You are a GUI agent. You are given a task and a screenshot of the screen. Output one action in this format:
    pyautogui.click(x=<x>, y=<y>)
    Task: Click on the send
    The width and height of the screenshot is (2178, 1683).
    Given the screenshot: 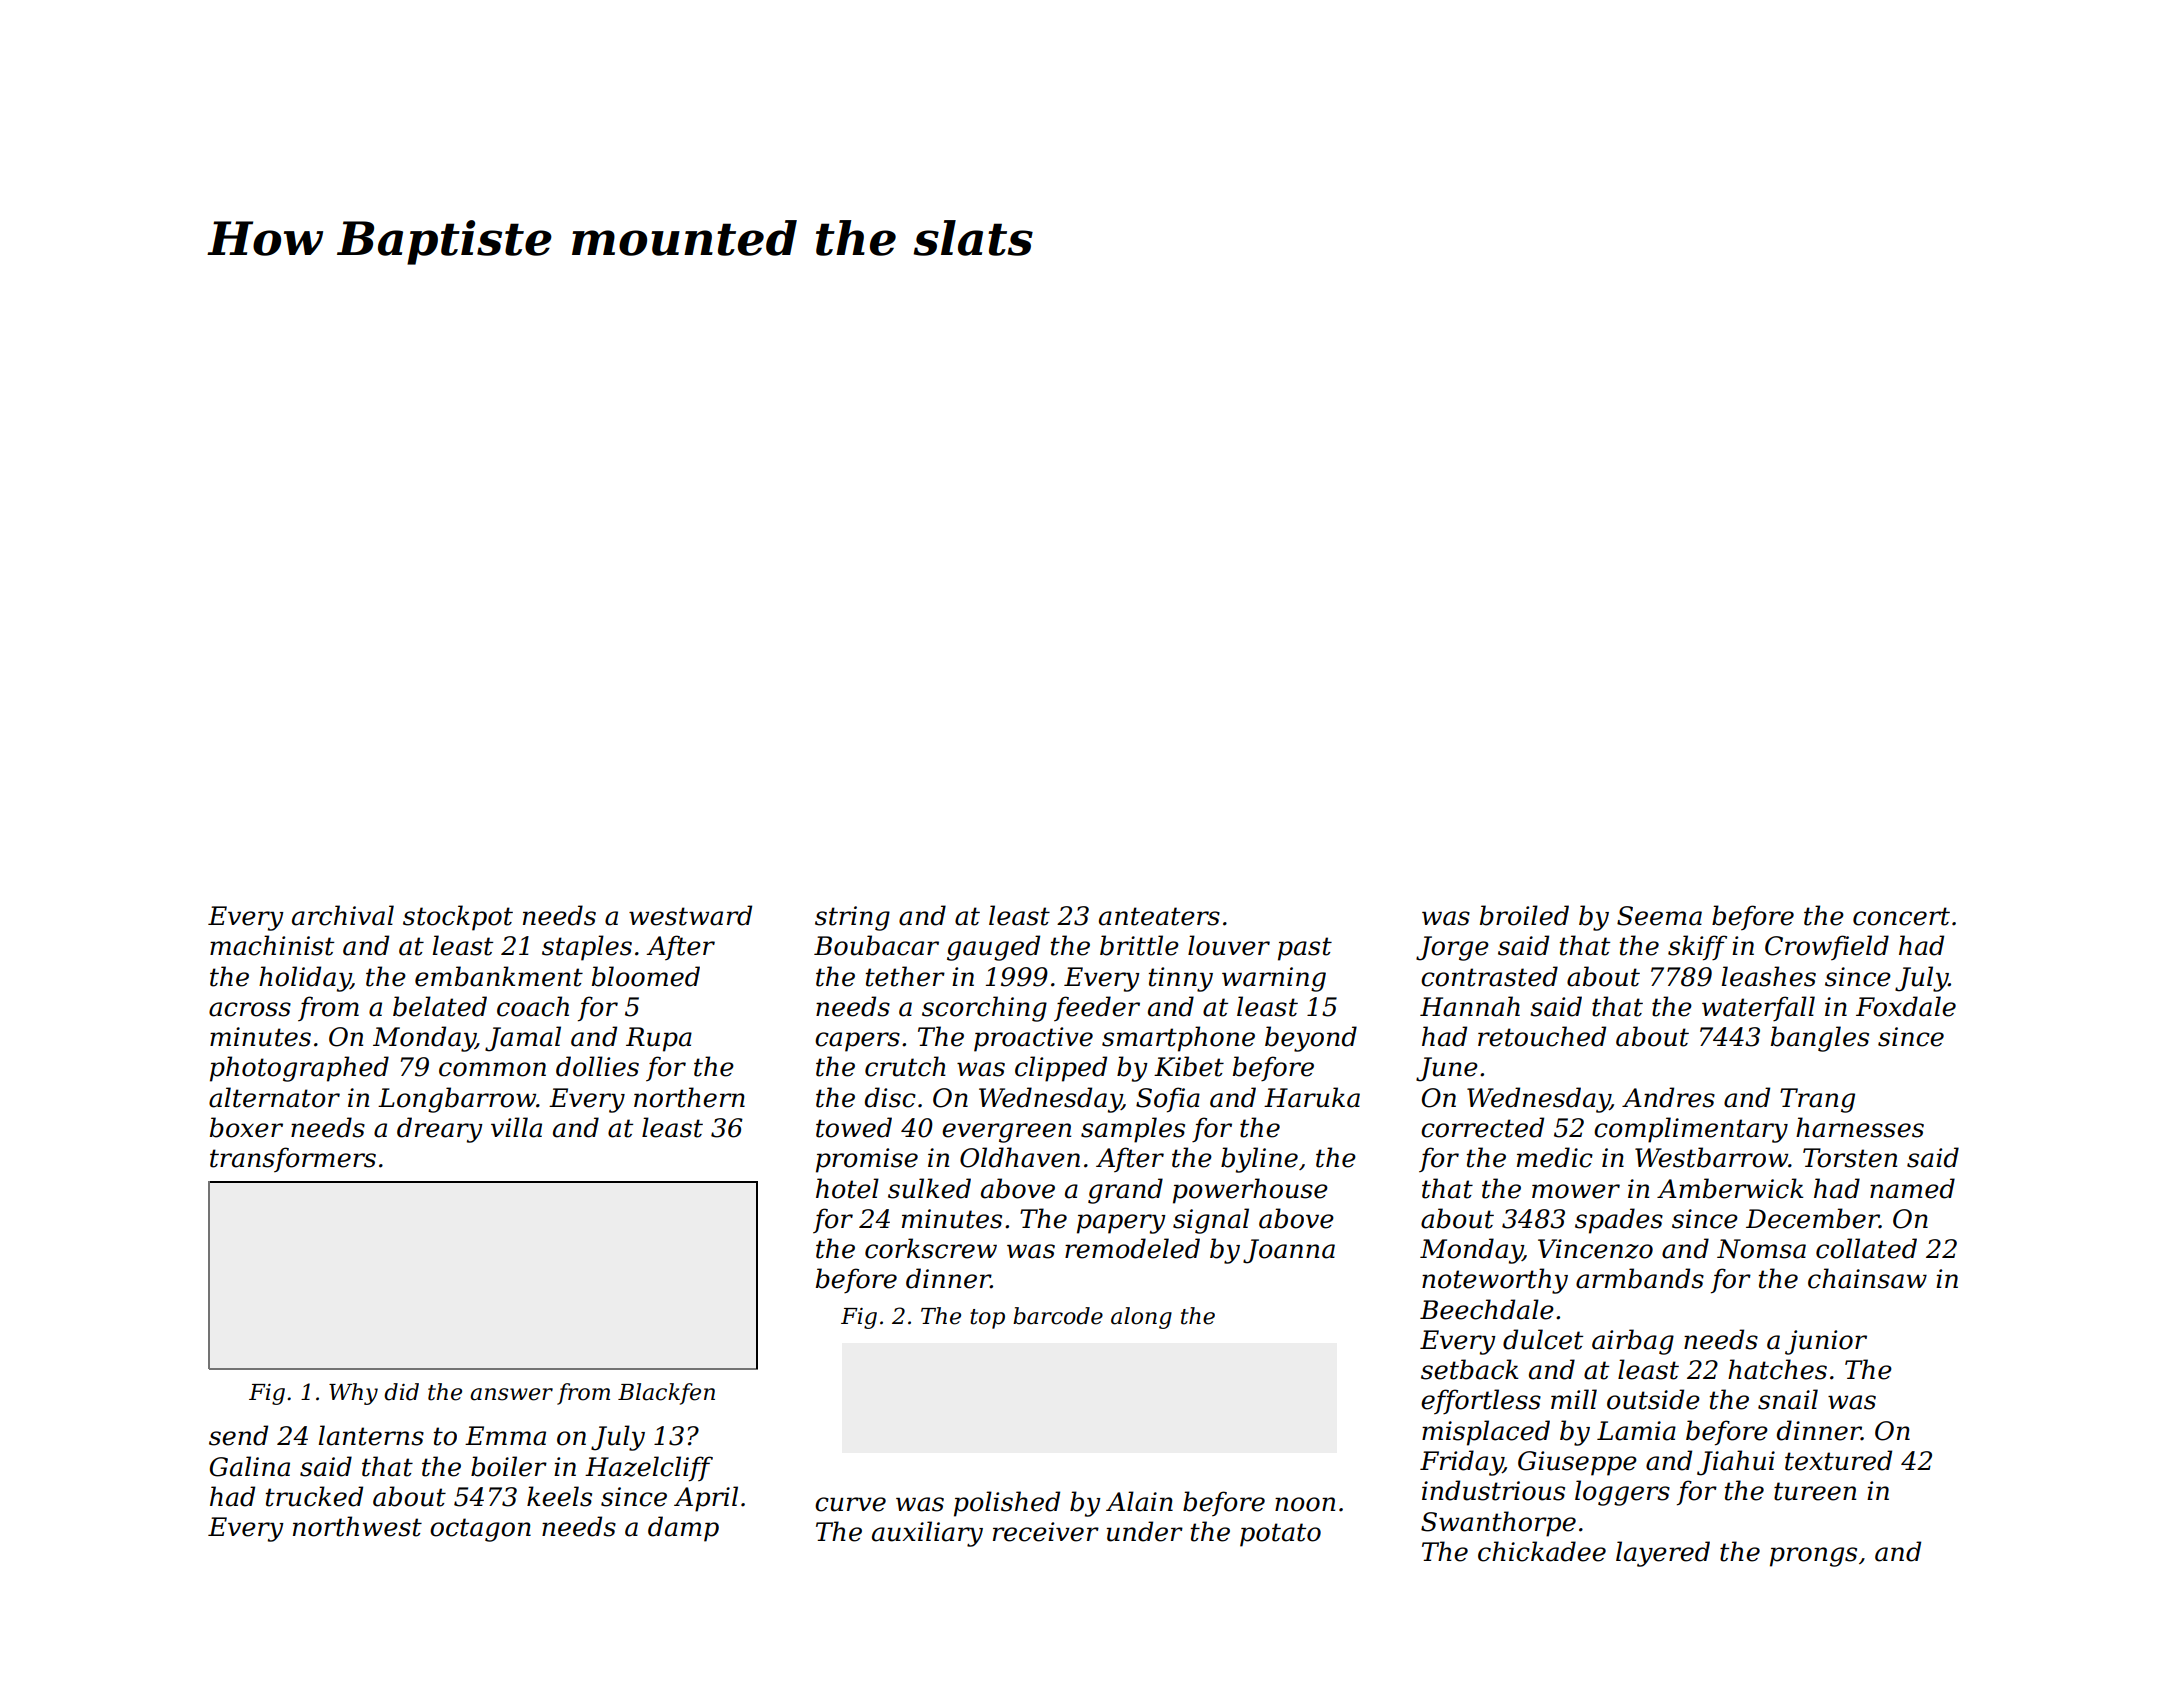 What is the action you would take?
    pyautogui.click(x=238, y=1435)
